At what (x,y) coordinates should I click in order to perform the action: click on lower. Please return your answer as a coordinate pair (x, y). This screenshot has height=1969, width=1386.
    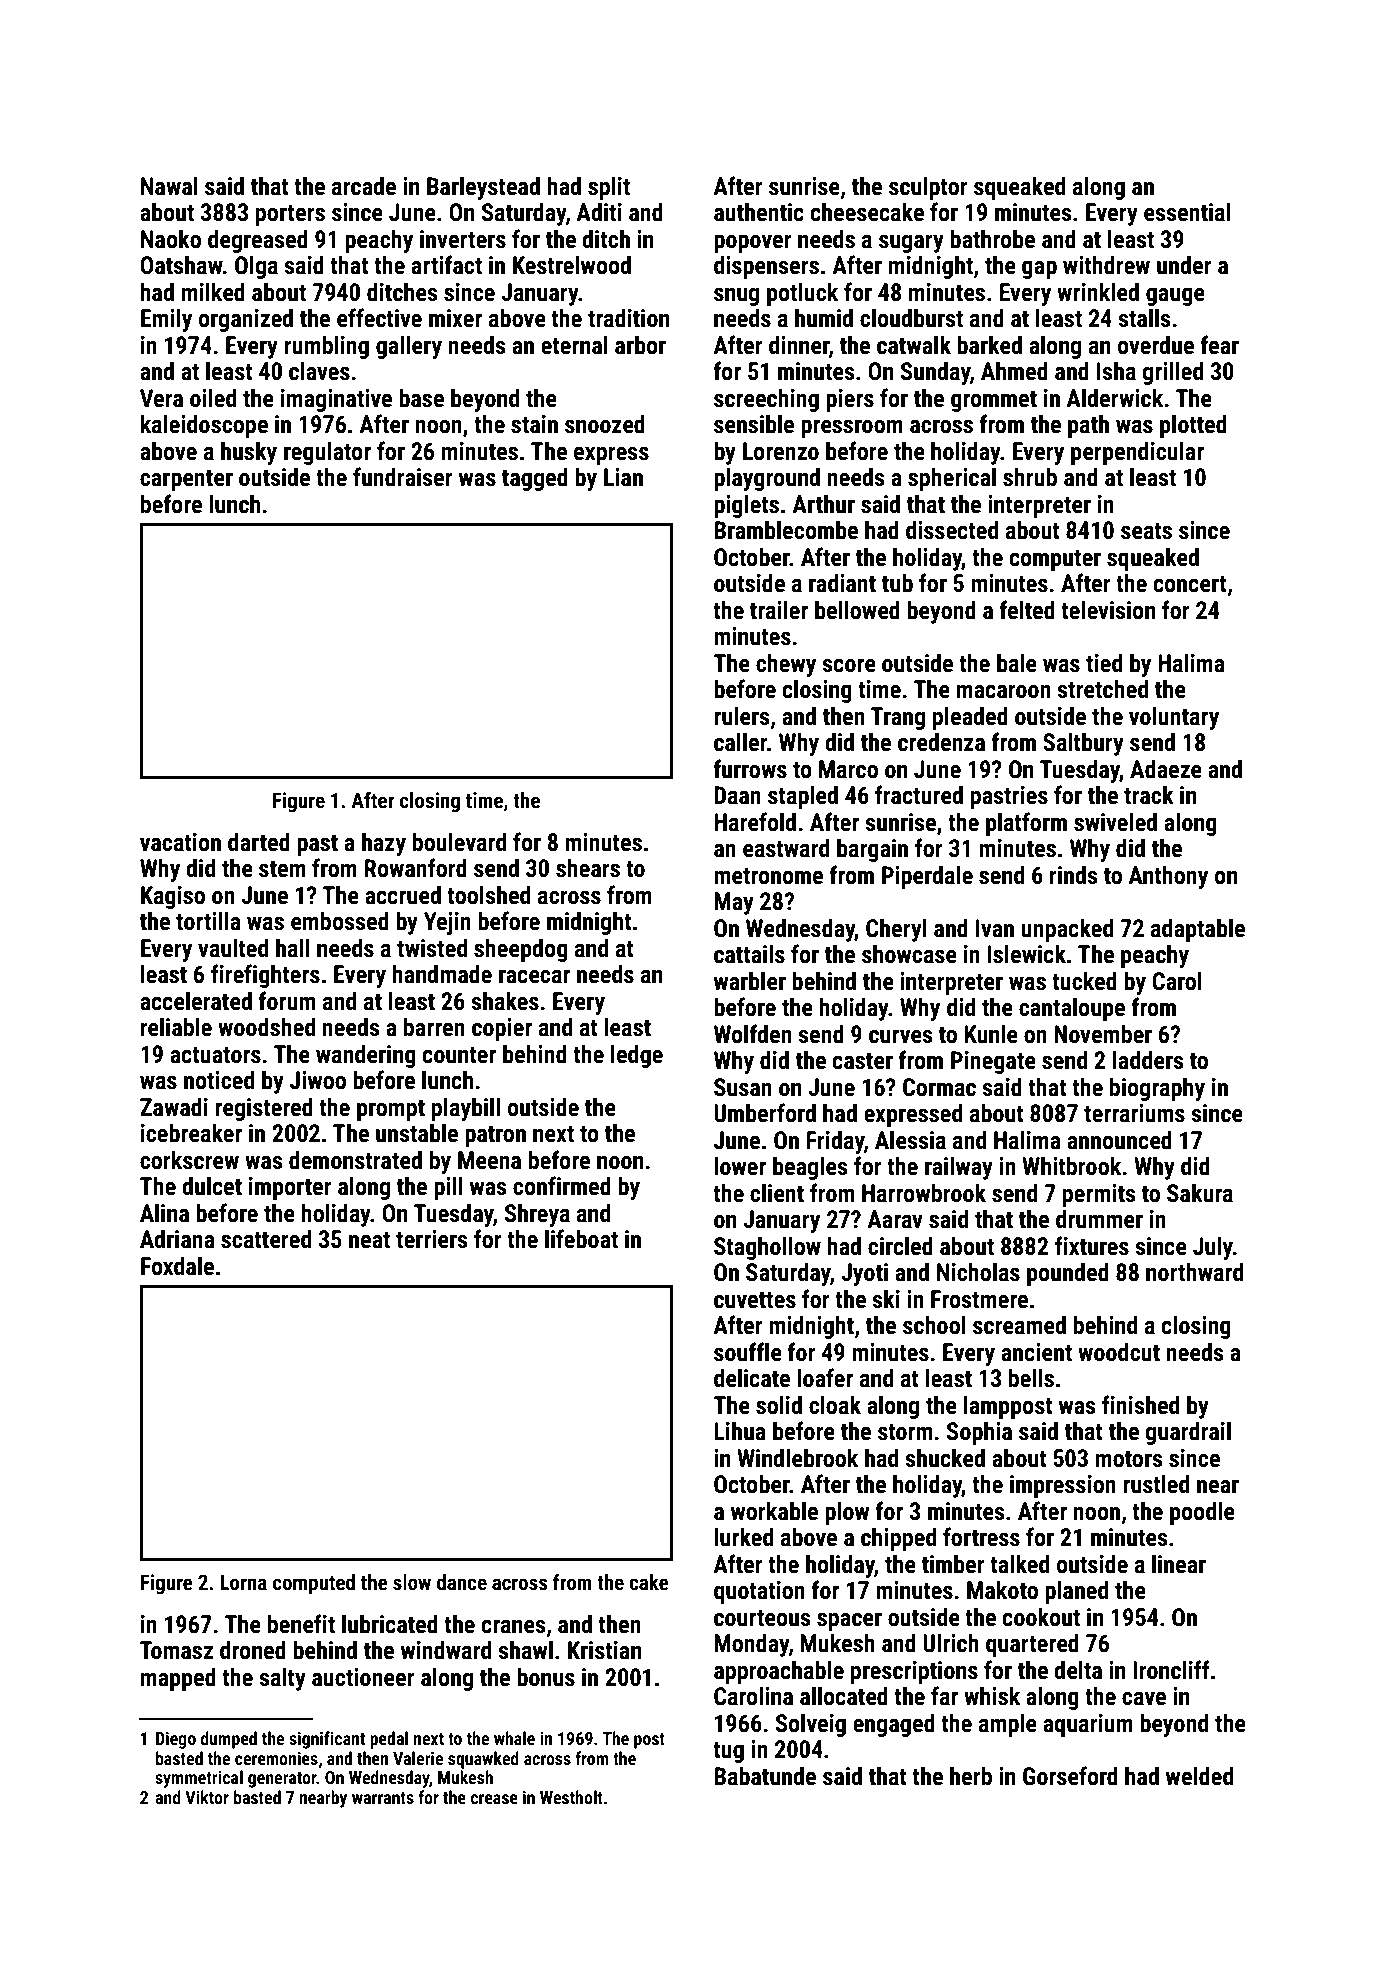
    Looking at the image, I should click on (740, 1166).
